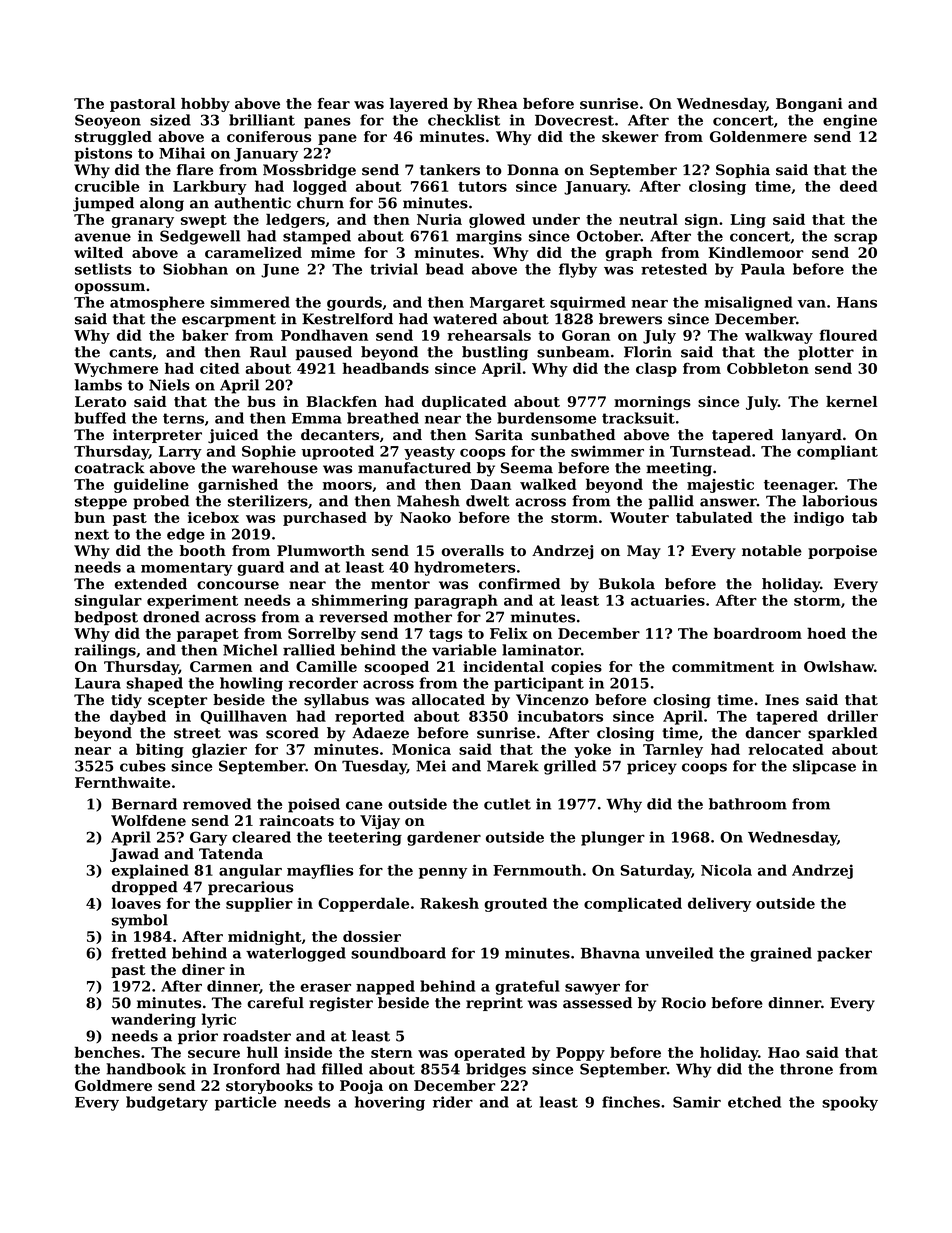  I want to click on driller, so click(852, 716).
